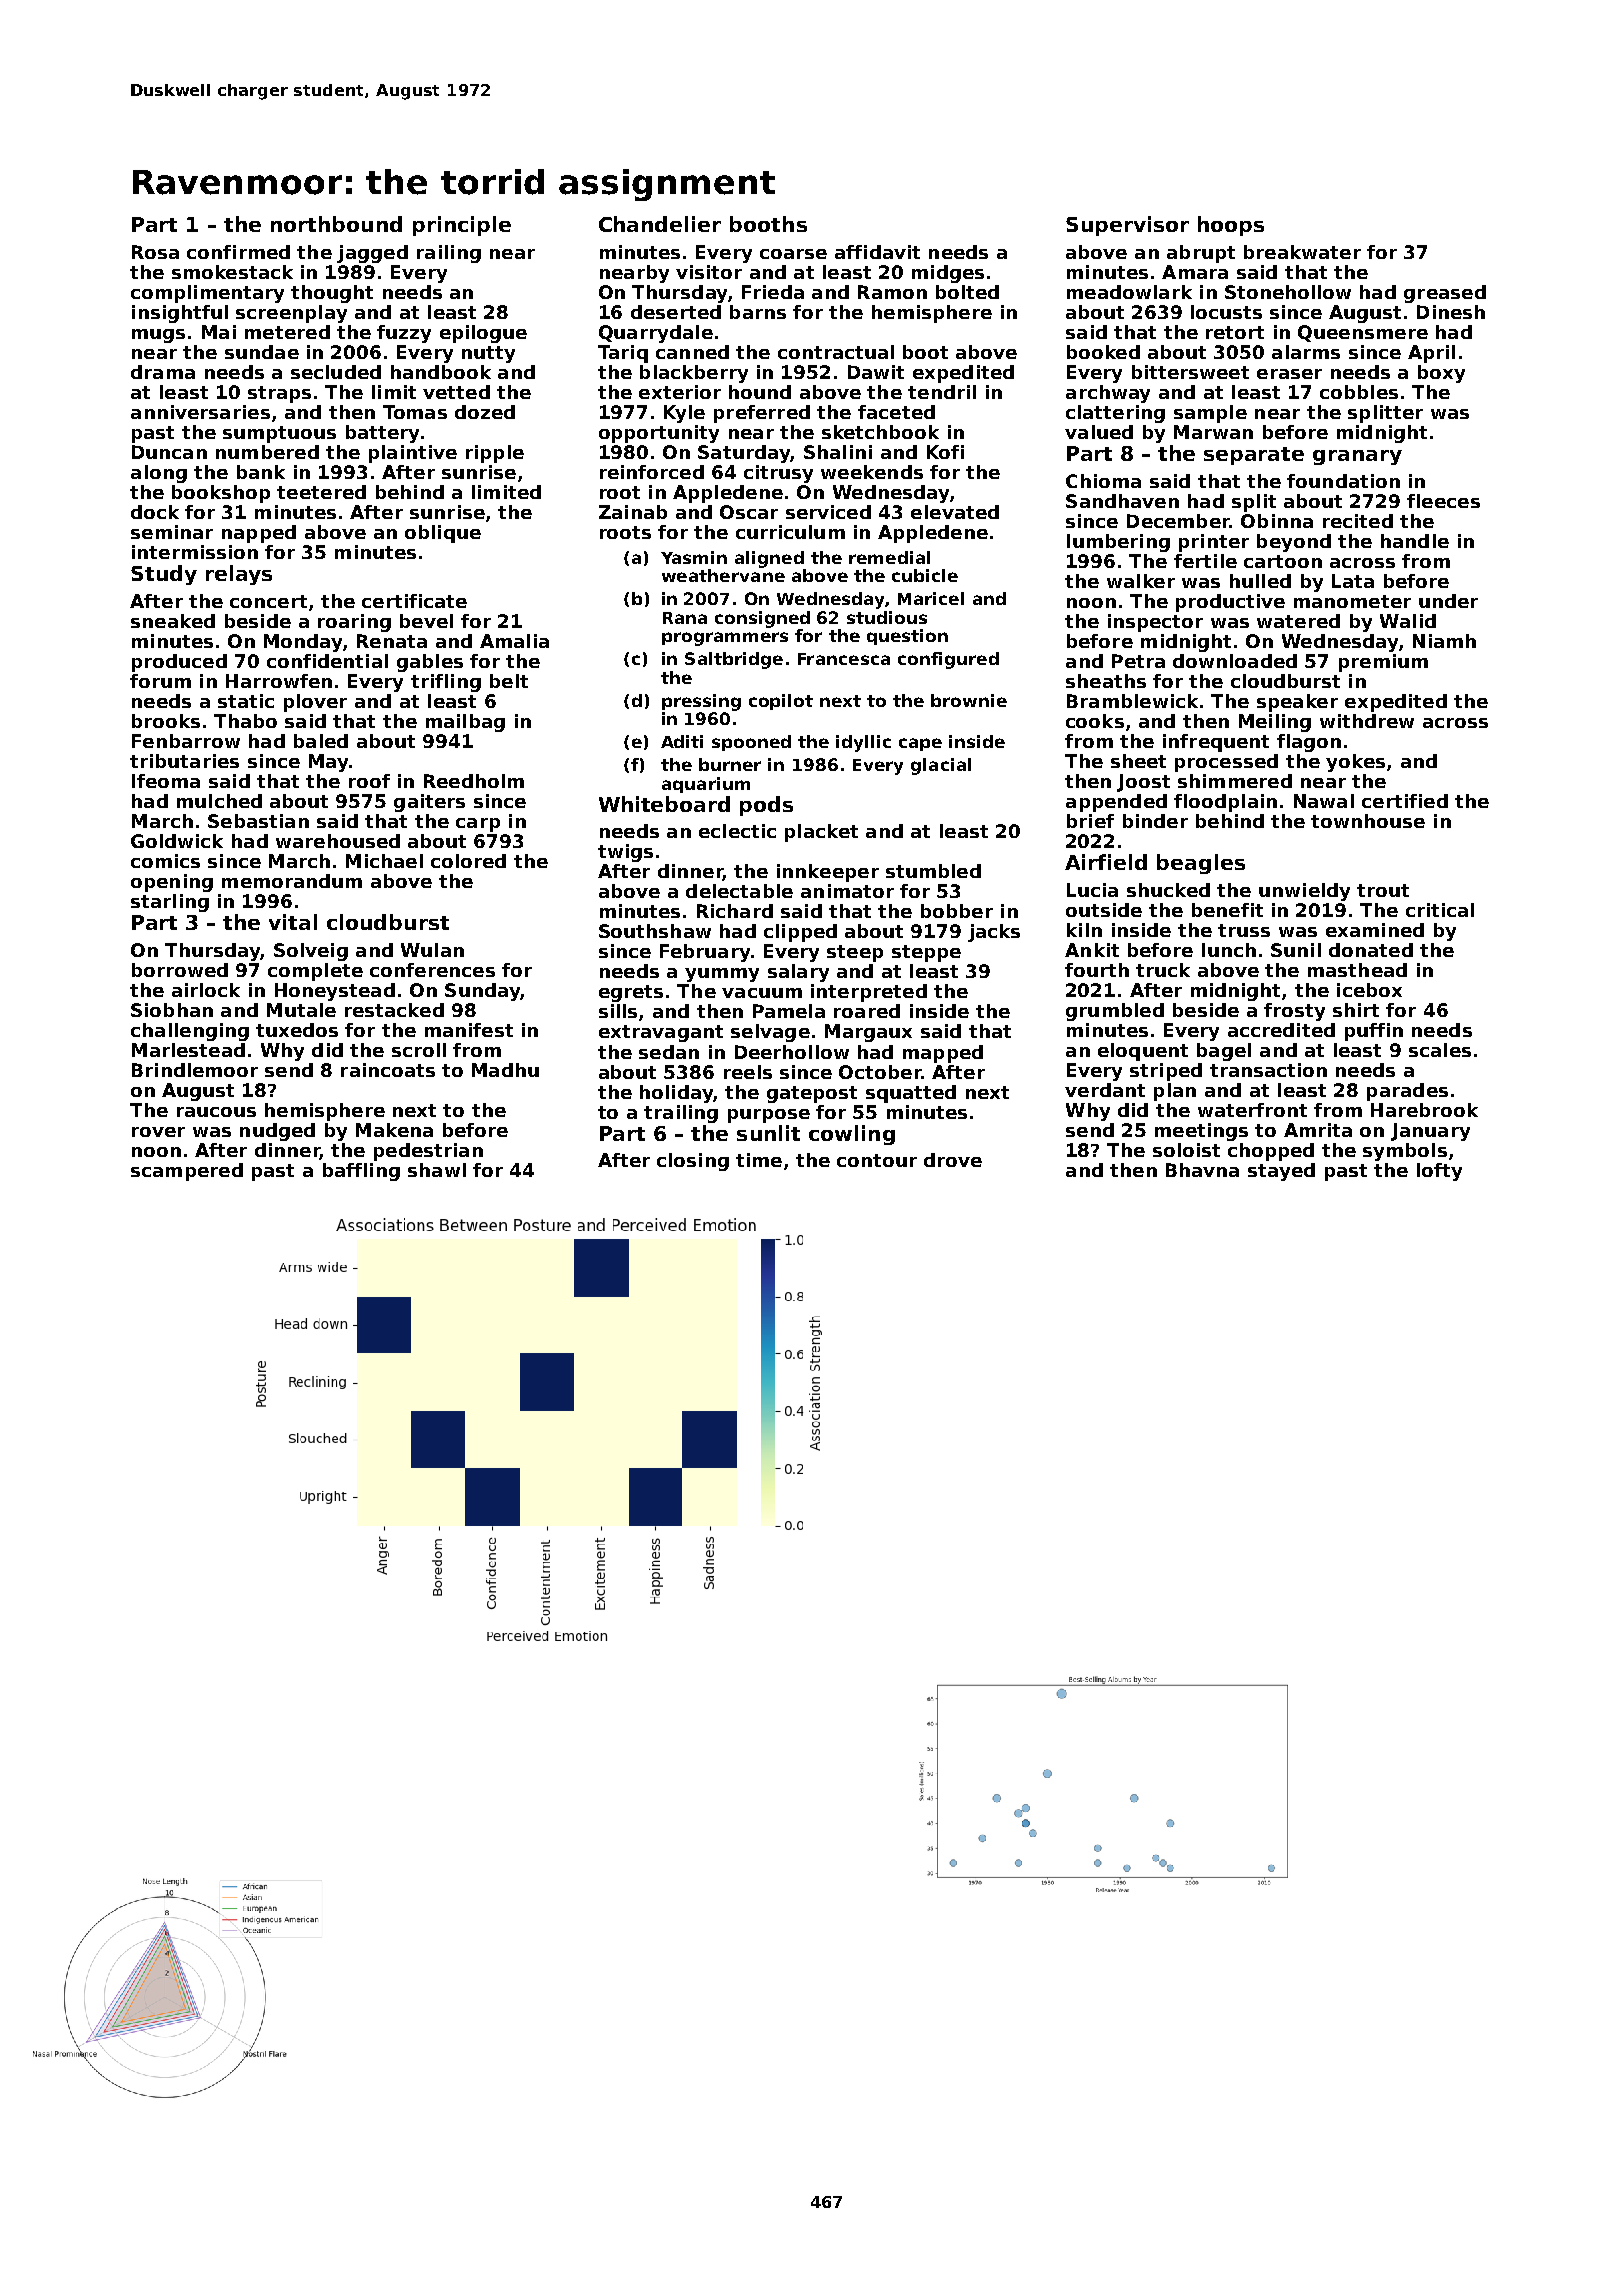 This image has height=2292, width=1620. I want to click on separate, so click(1254, 456).
